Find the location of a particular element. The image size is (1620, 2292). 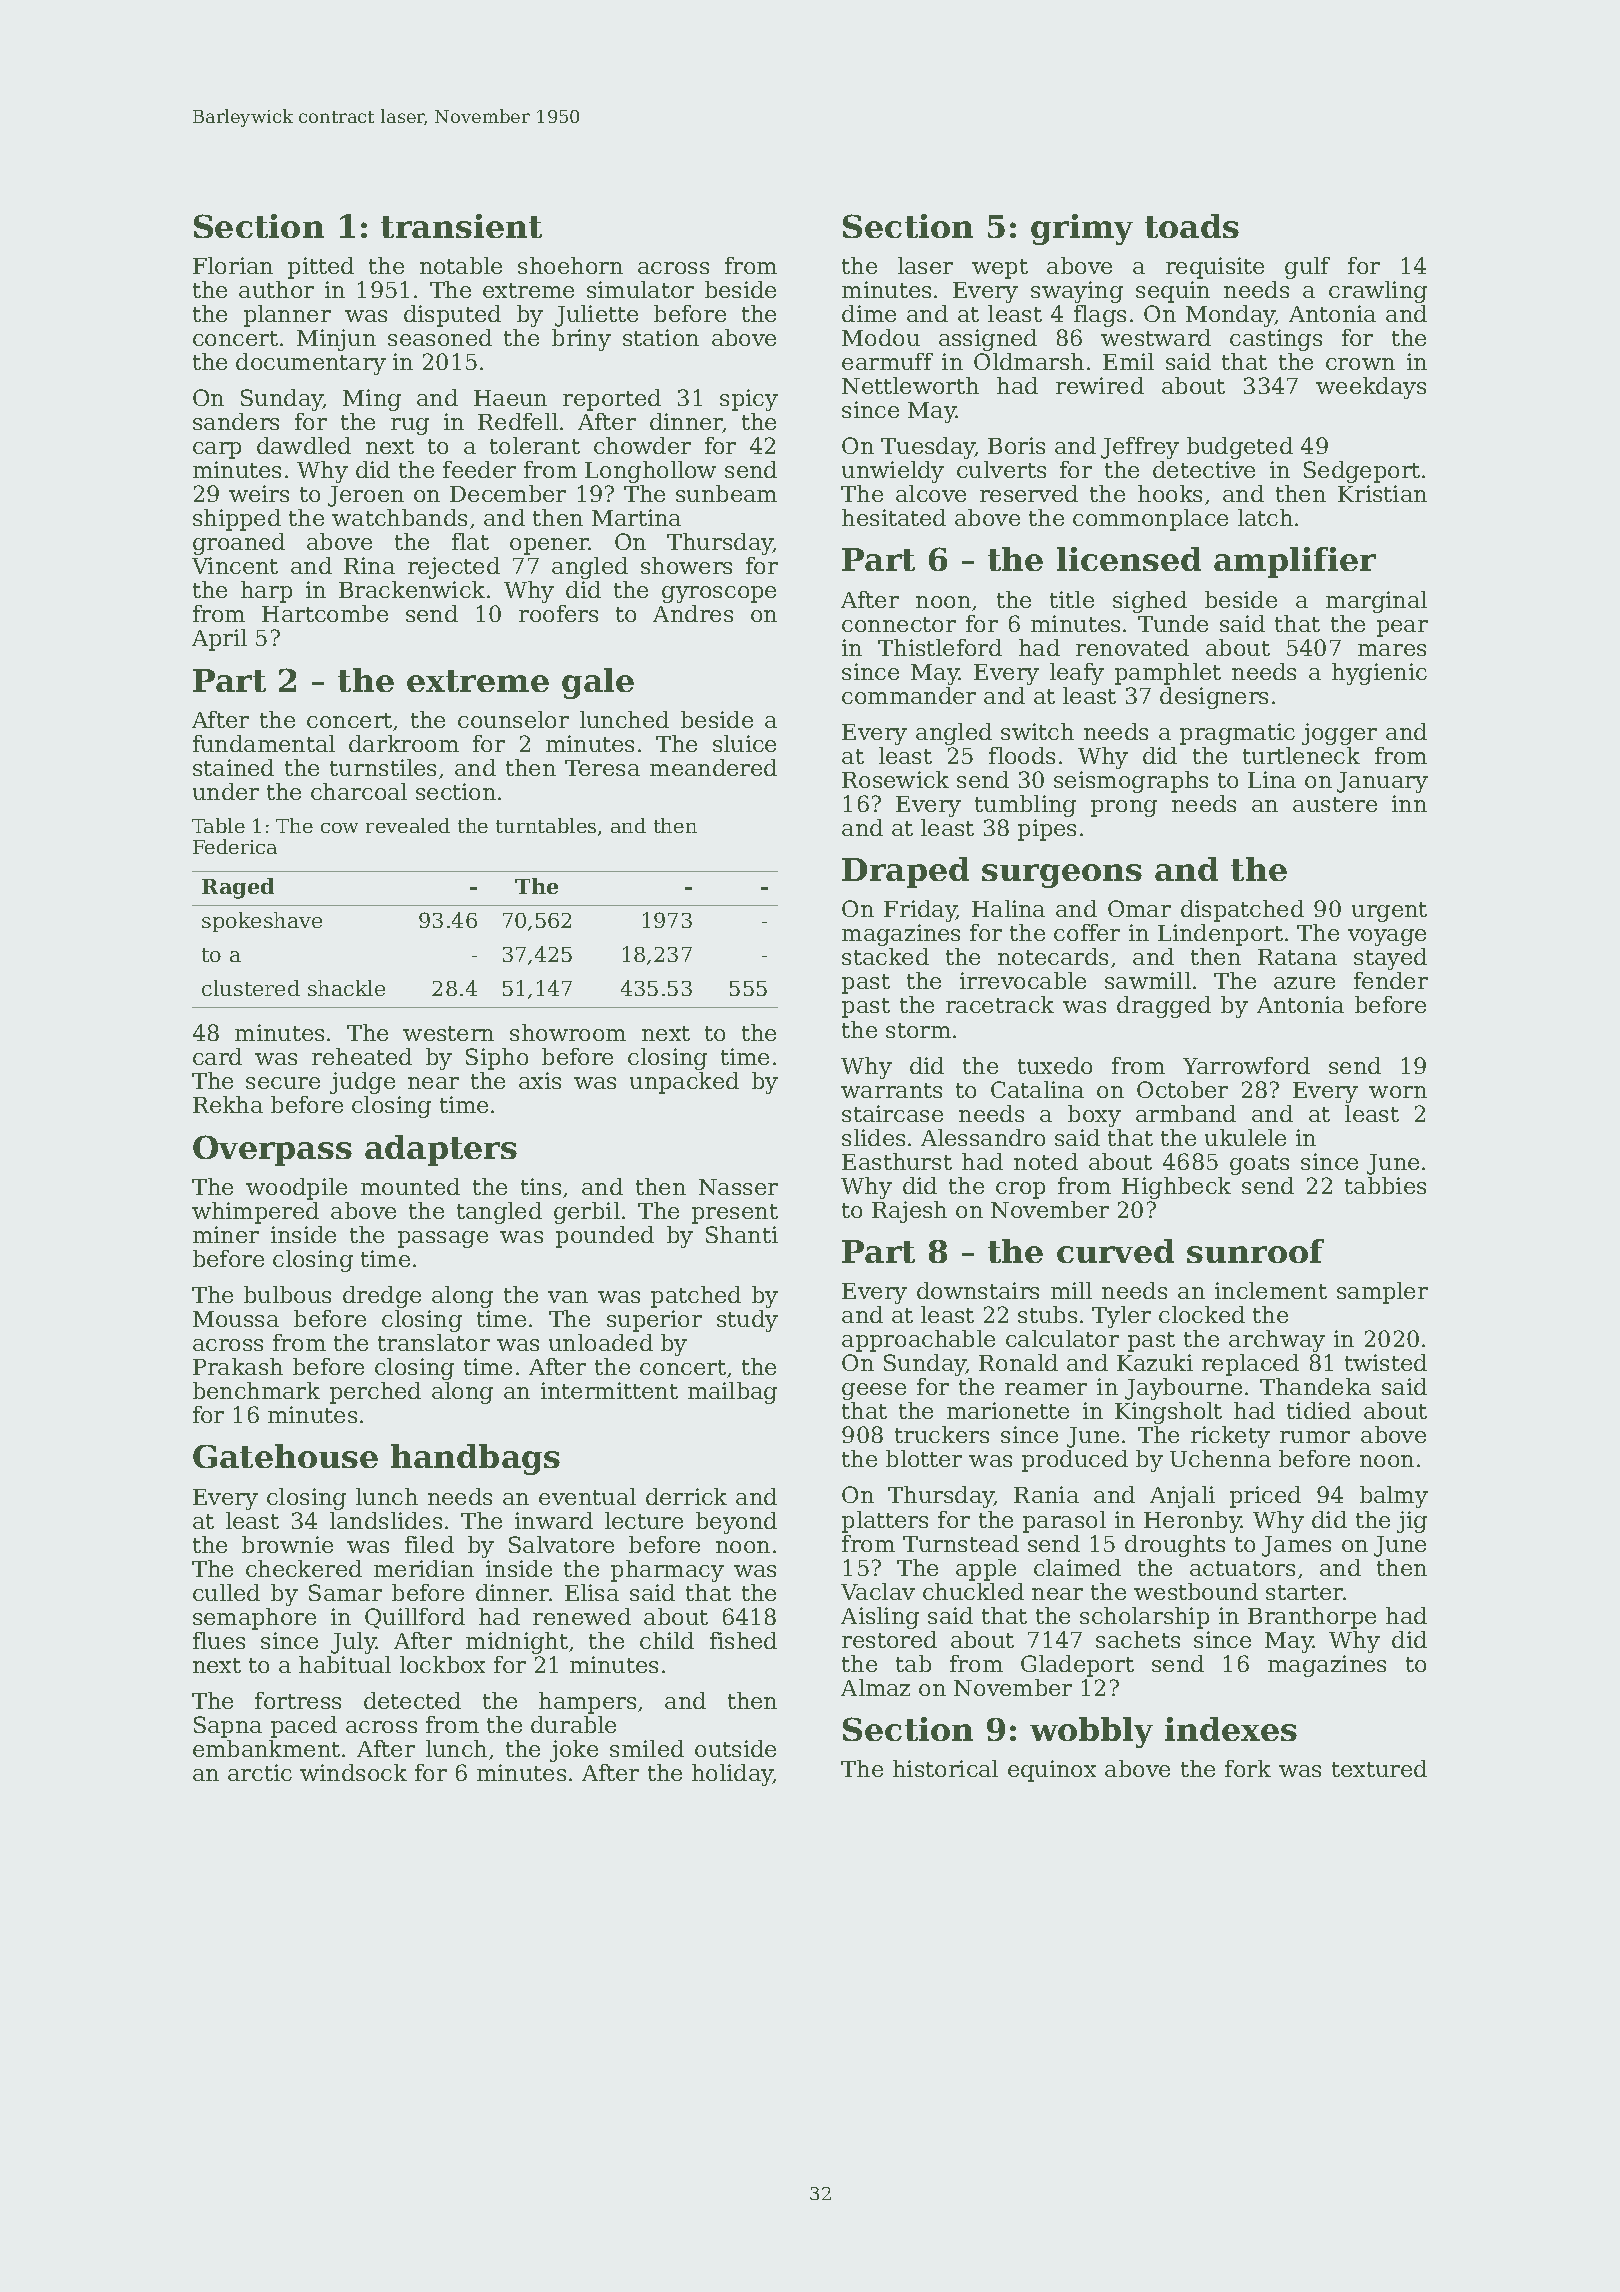

hygienic is located at coordinates (1379, 674).
